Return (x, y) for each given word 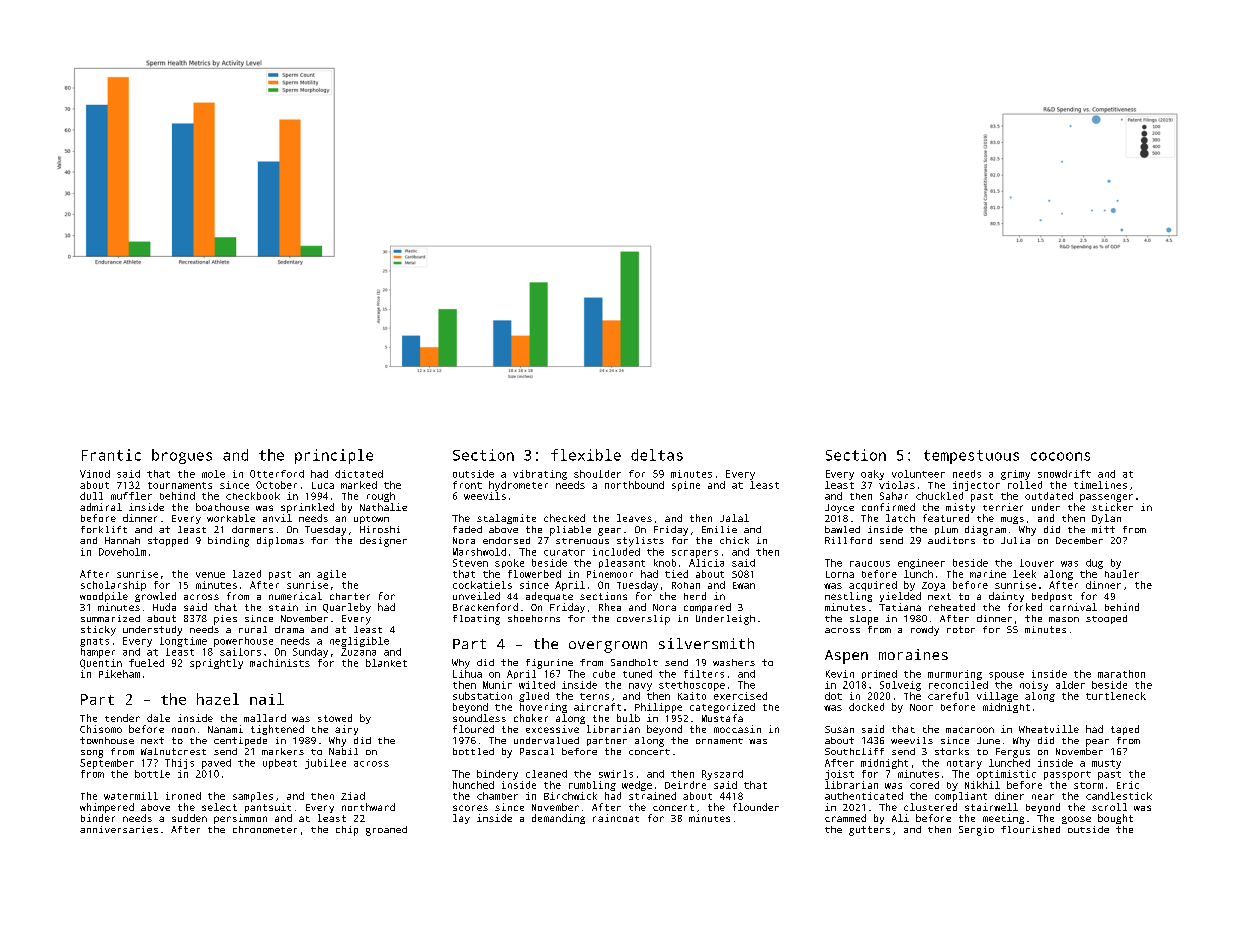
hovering (543, 708)
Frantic (111, 455)
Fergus (1013, 753)
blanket (386, 663)
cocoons (1060, 456)
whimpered (107, 808)
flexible (586, 455)
